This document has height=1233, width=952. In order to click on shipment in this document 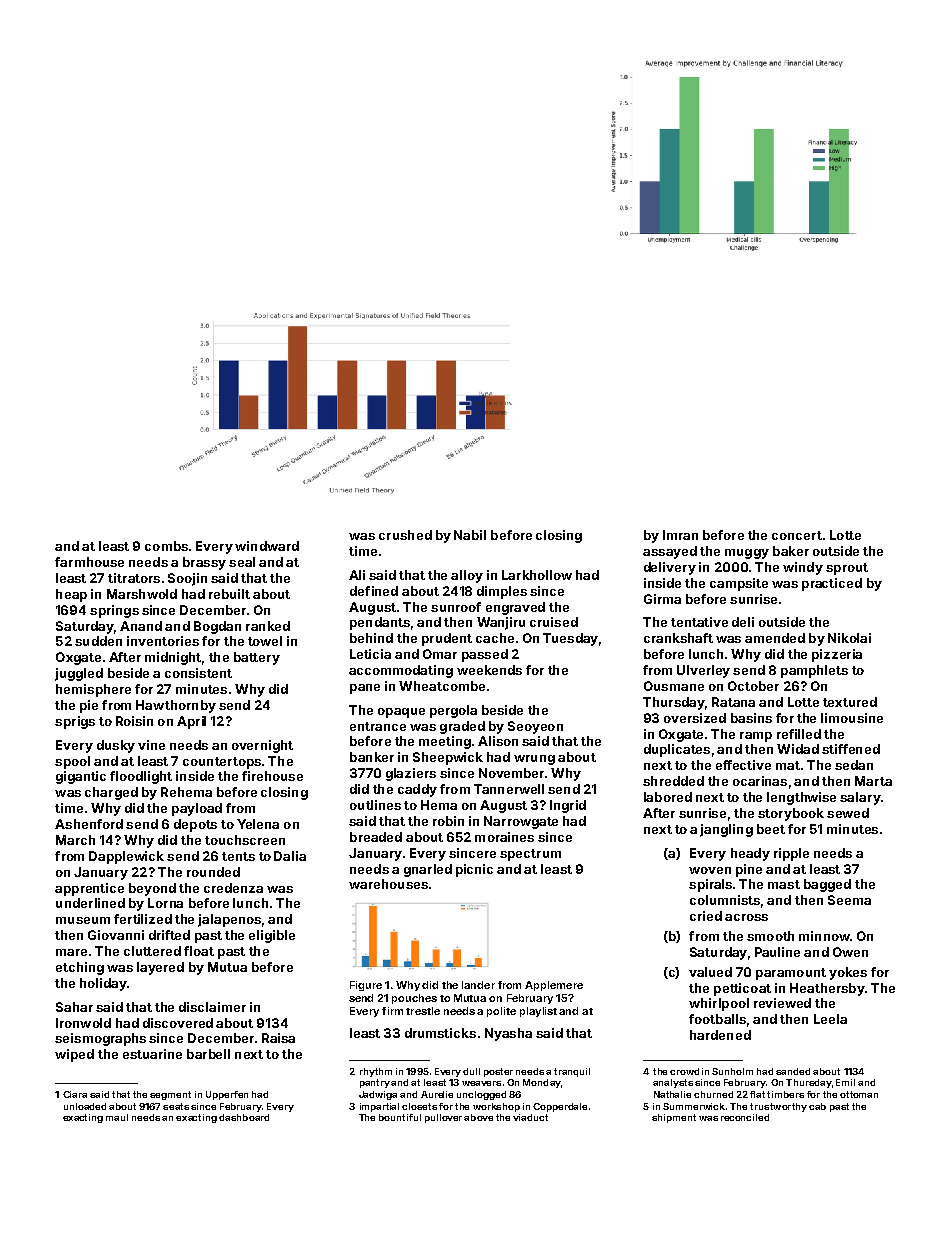, I will do `click(674, 1118)`.
